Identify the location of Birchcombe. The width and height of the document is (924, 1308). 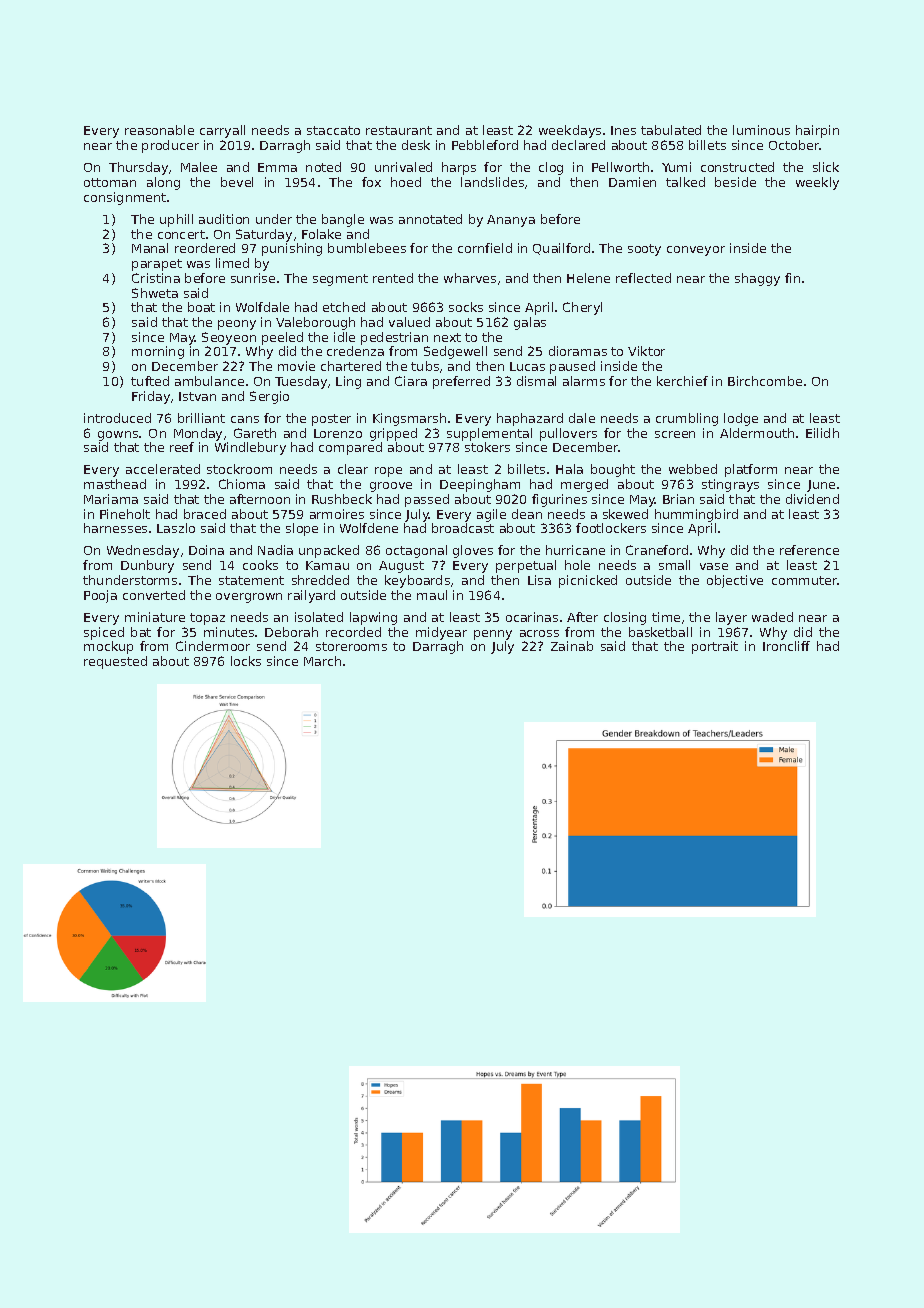
(765, 381).
